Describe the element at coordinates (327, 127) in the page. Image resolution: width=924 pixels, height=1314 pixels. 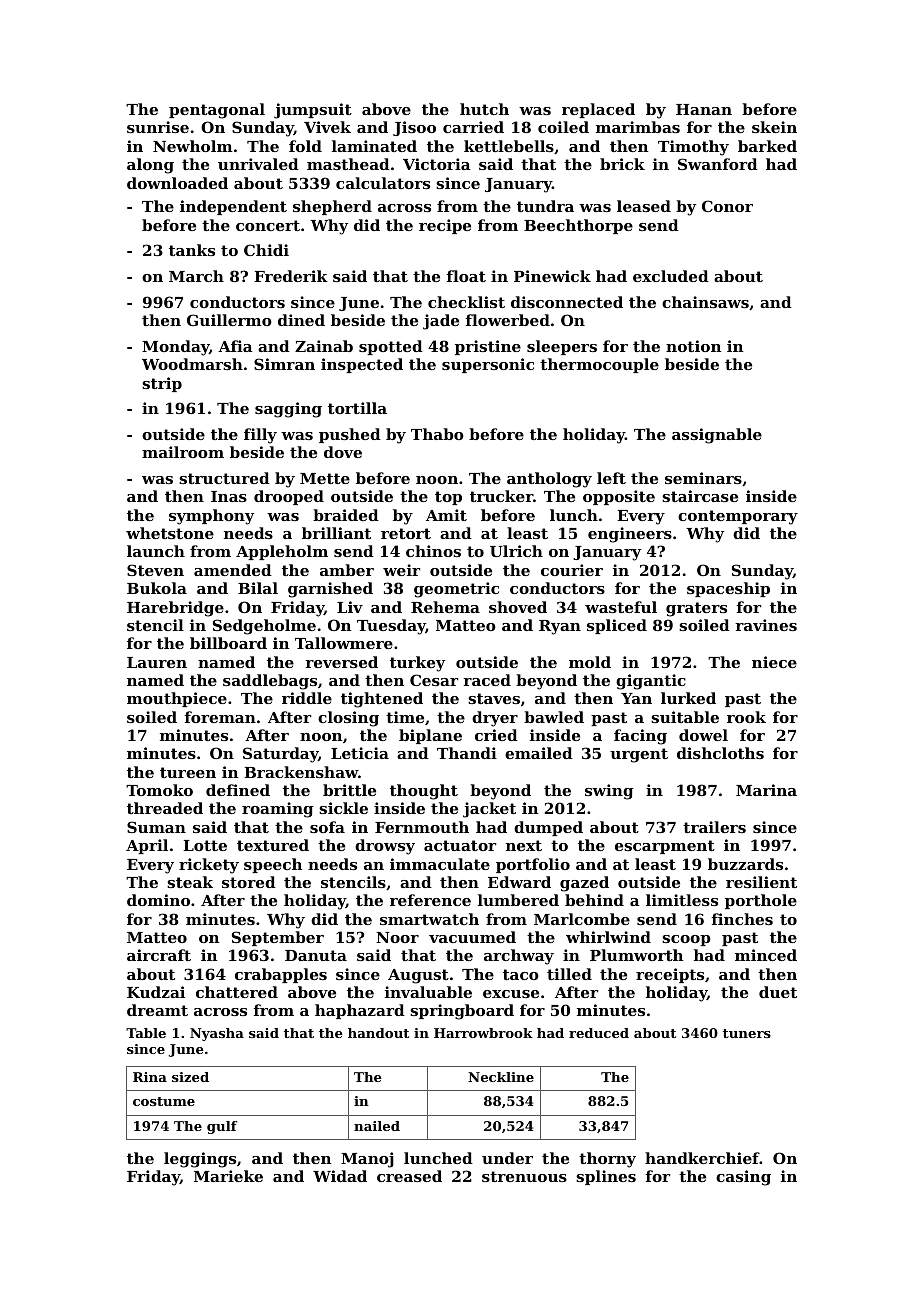
I see `Vivek` at that location.
